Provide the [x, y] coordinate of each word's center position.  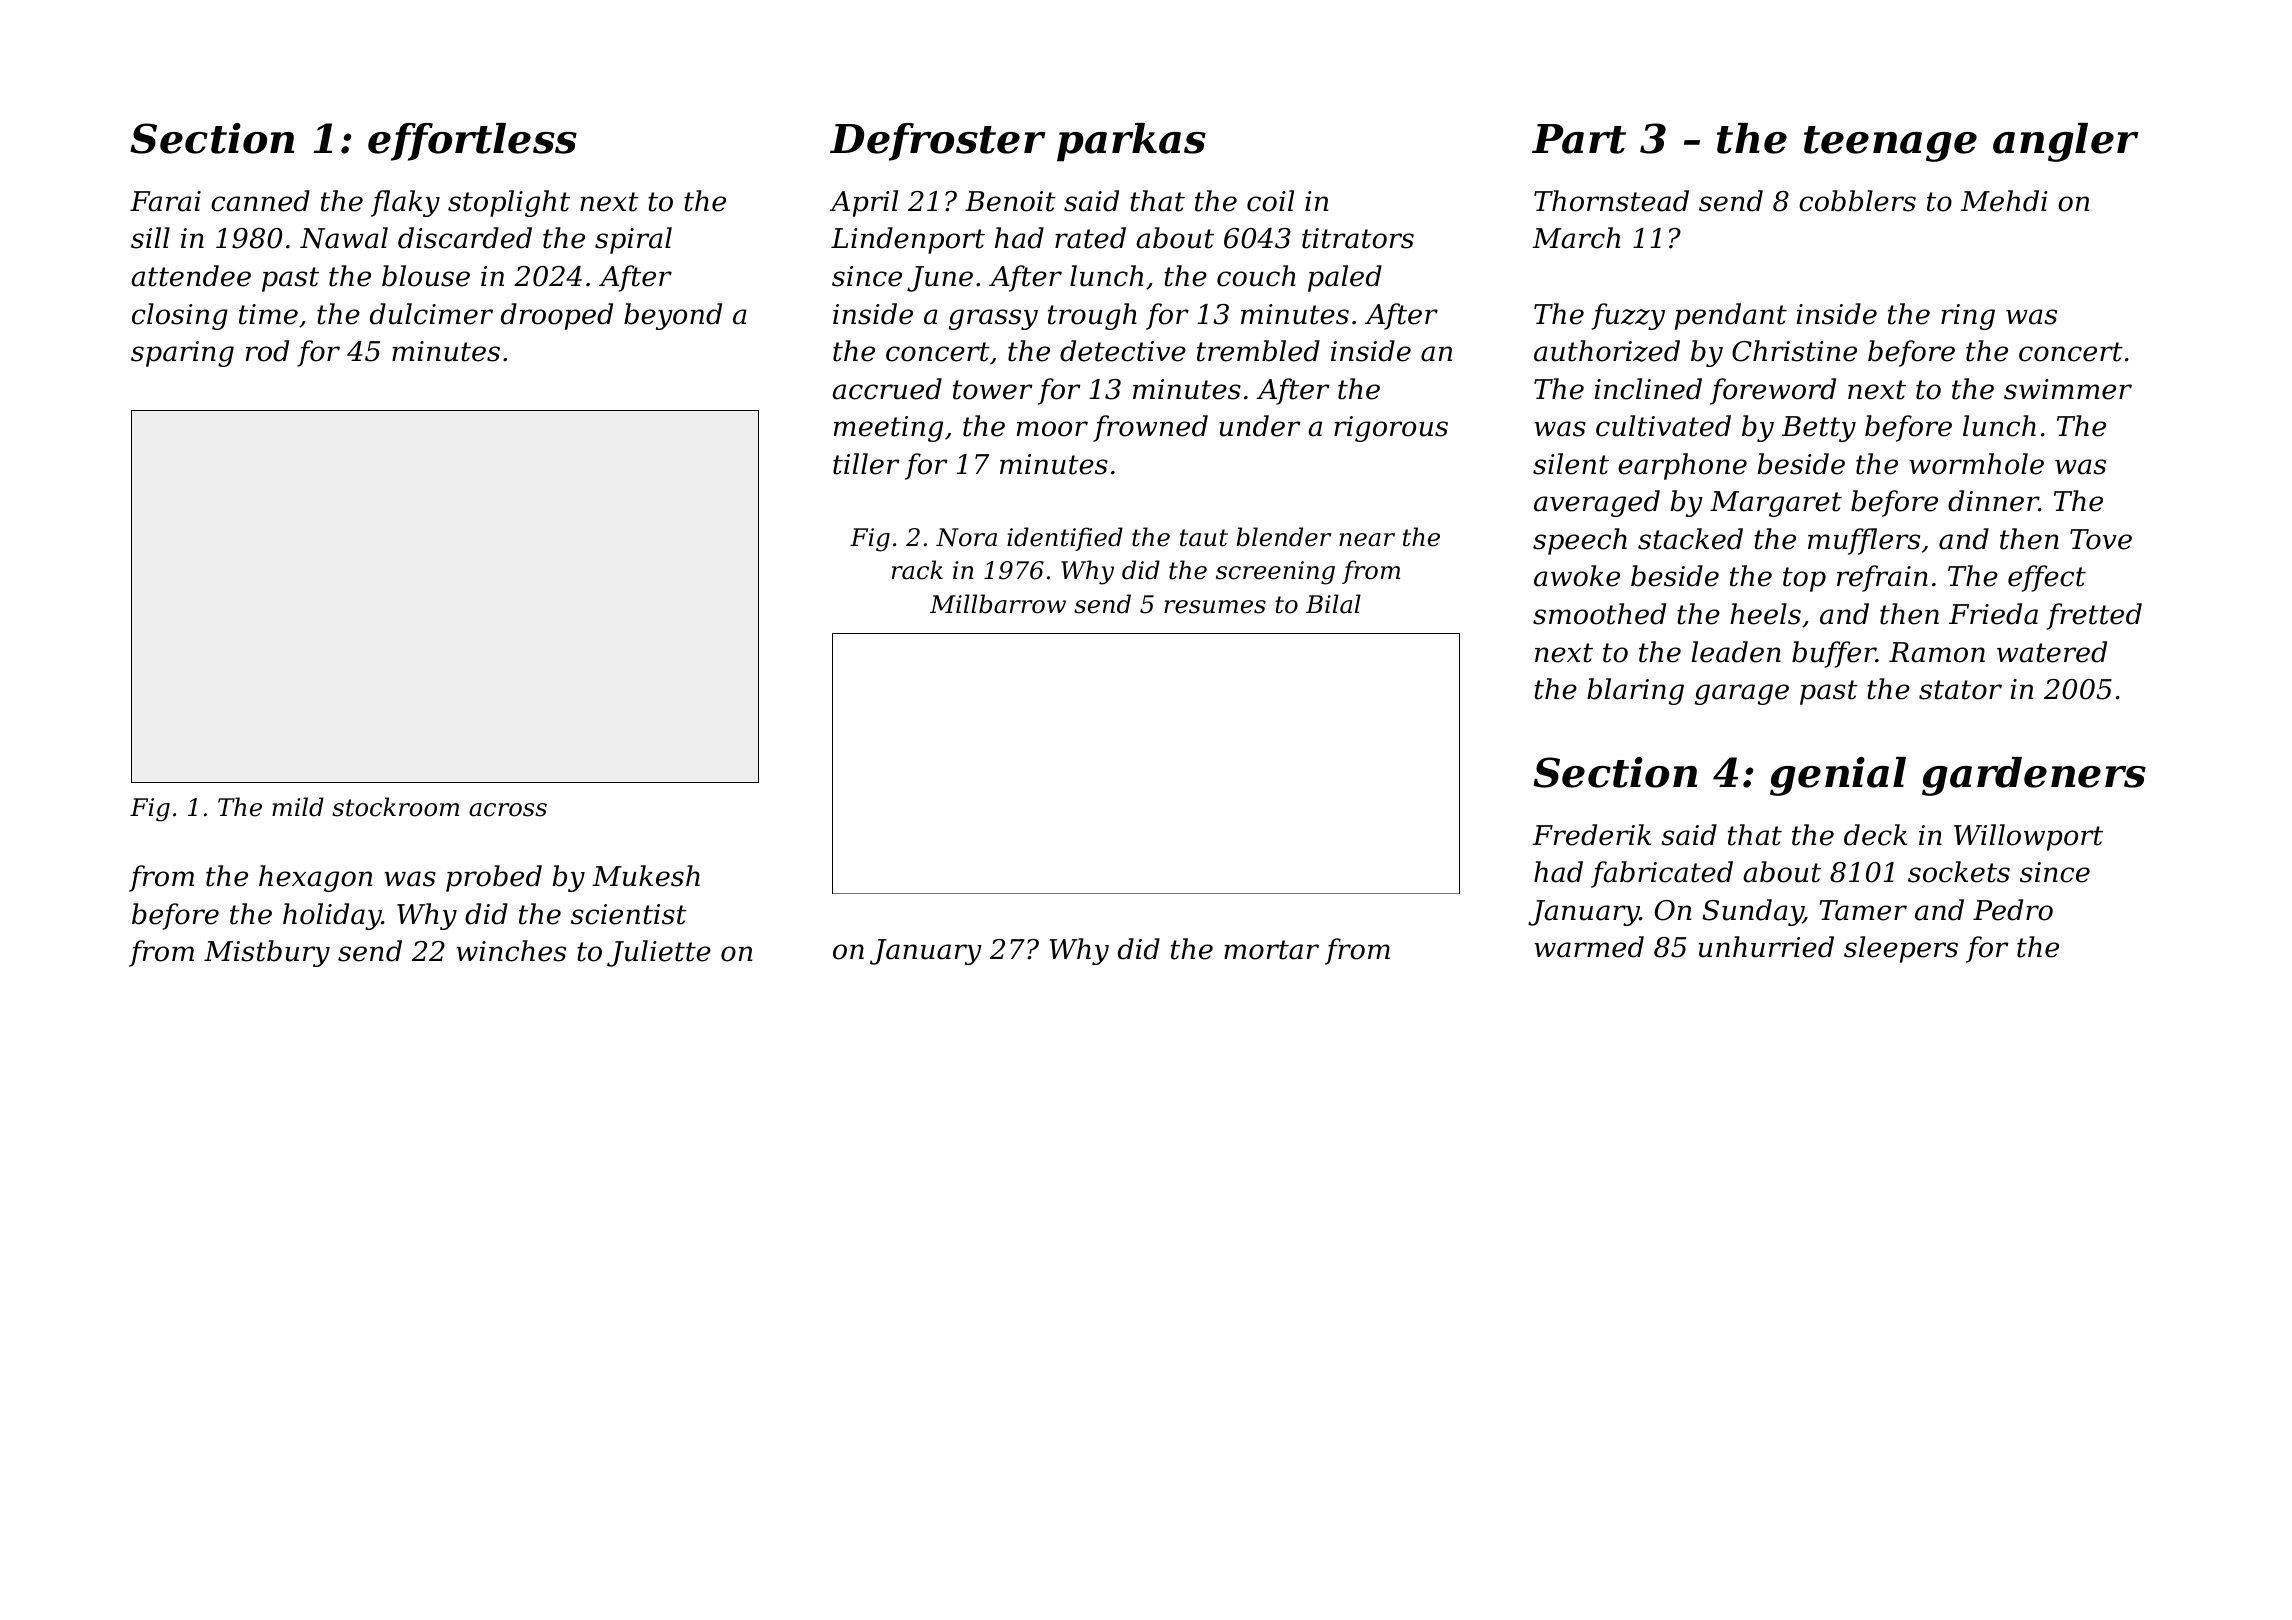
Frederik [1591, 835]
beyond [673, 316]
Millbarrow [998, 604]
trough [1092, 316]
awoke [1577, 576]
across [508, 810]
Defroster [937, 142]
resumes [1215, 607]
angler [2065, 142]
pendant [1731, 316]
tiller [866, 464]
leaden [1736, 652]
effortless [472, 142]
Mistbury [267, 953]
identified [1065, 539]
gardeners [2034, 776]
